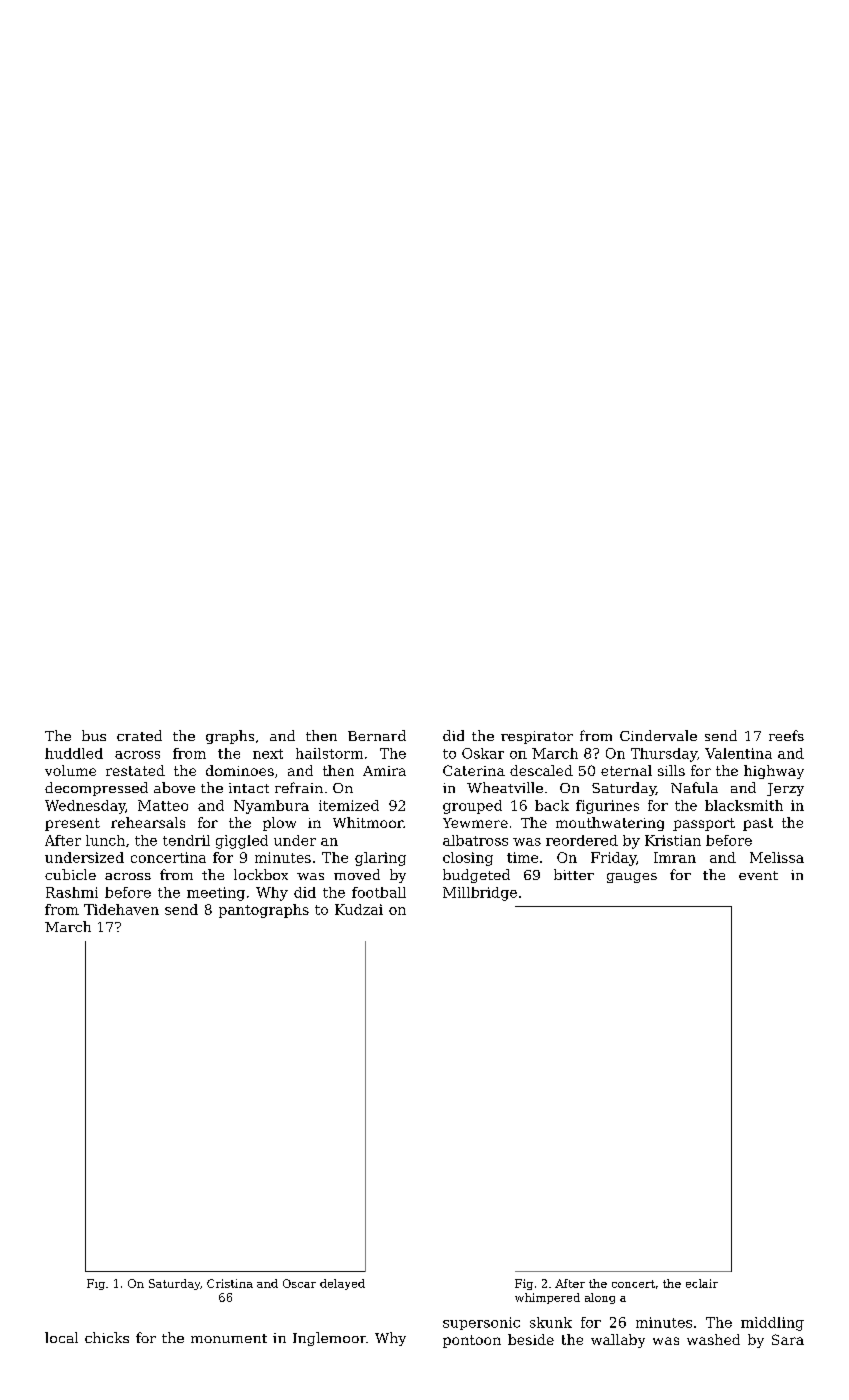 This screenshot has height=1400, width=849. I want to click on grouped, so click(472, 807).
